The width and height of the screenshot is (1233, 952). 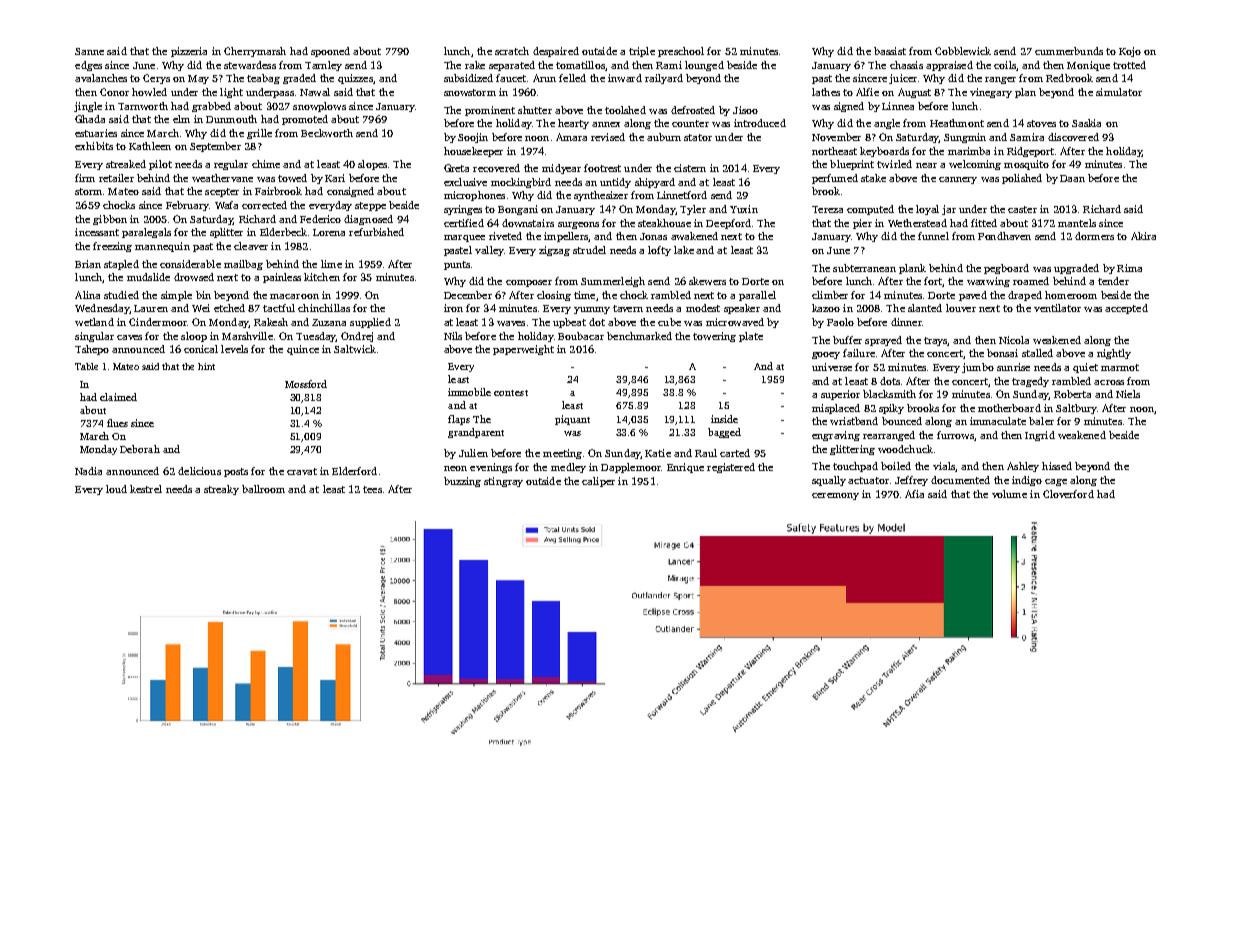 What do you see at coordinates (503, 482) in the screenshot?
I see `stingray` at bounding box center [503, 482].
